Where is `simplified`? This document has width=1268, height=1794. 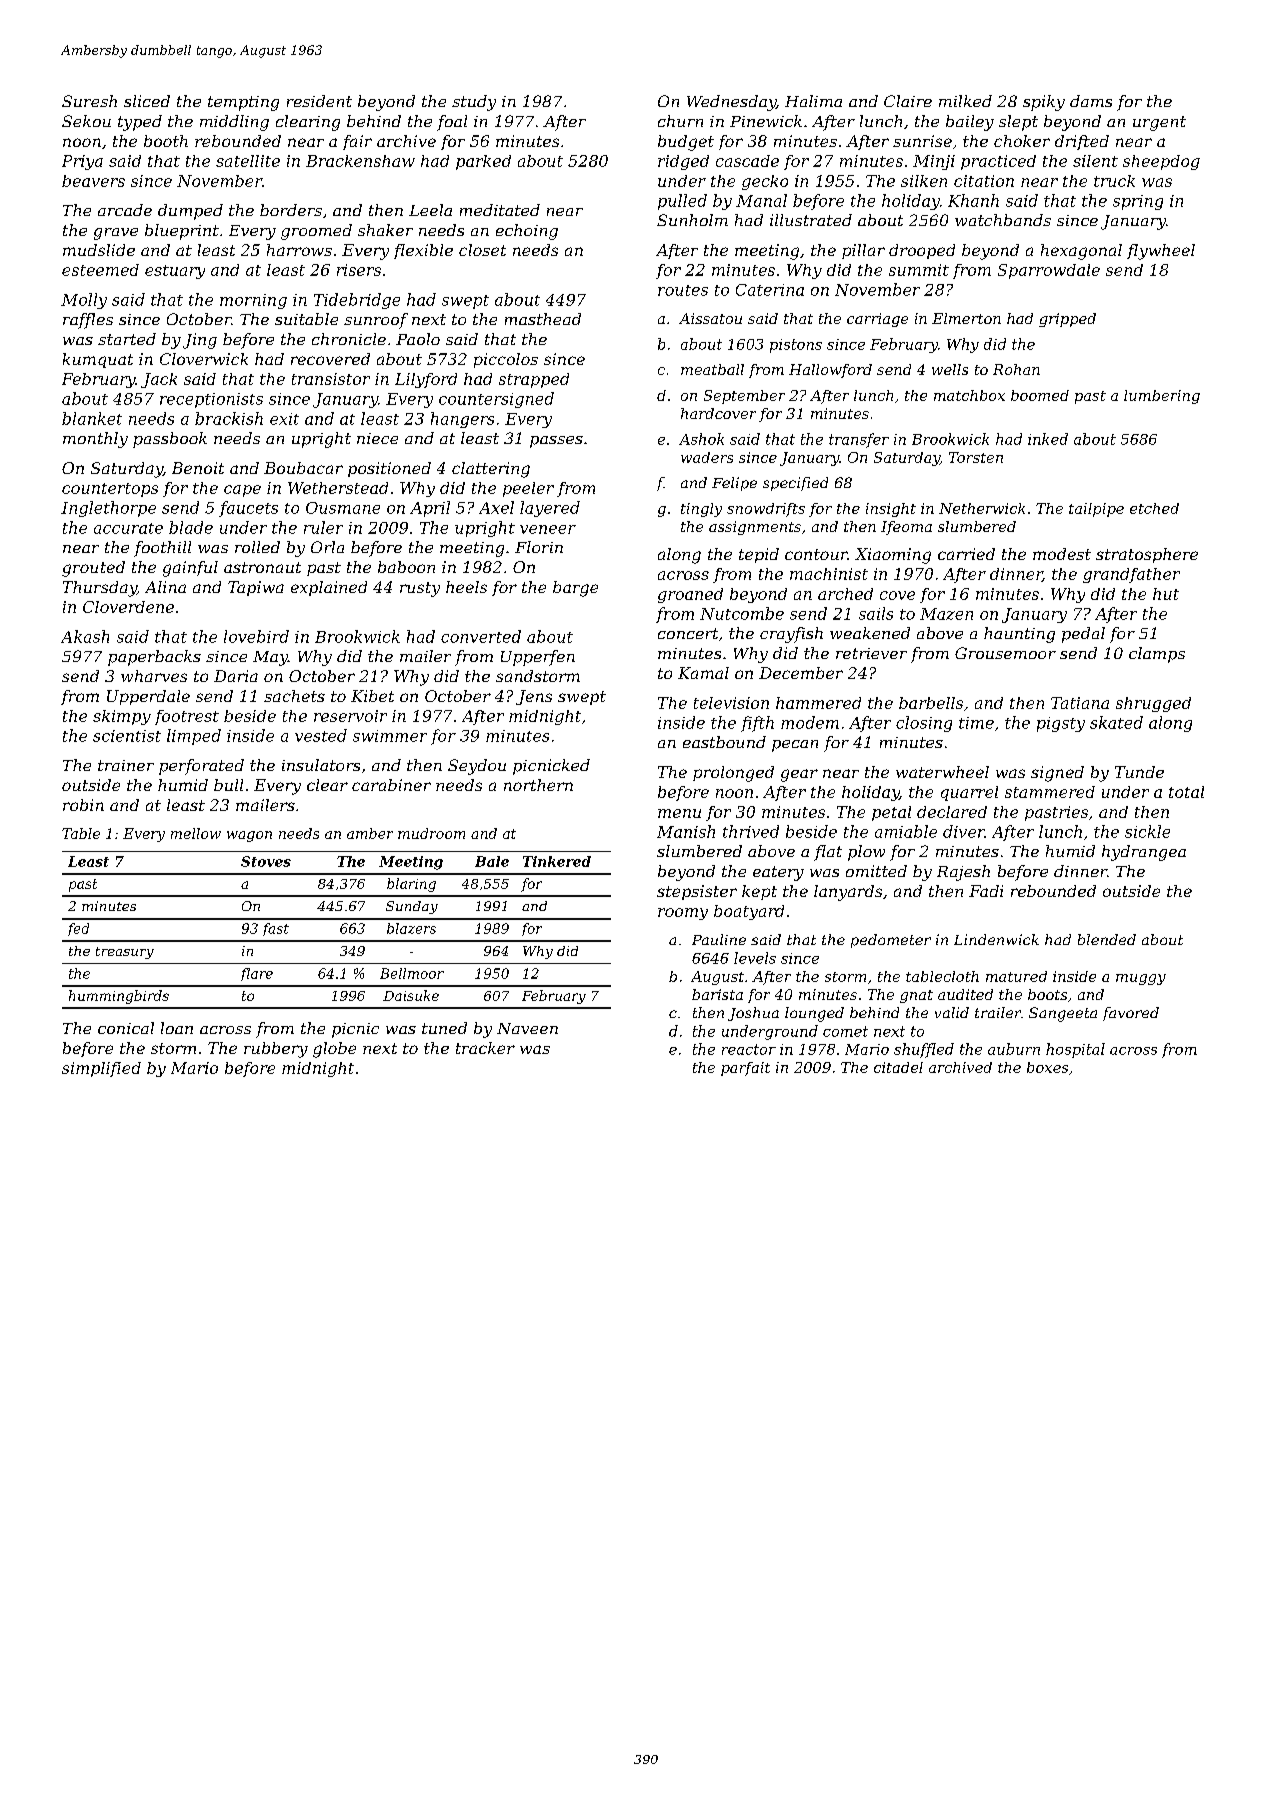
simplified is located at coordinates (101, 1069).
